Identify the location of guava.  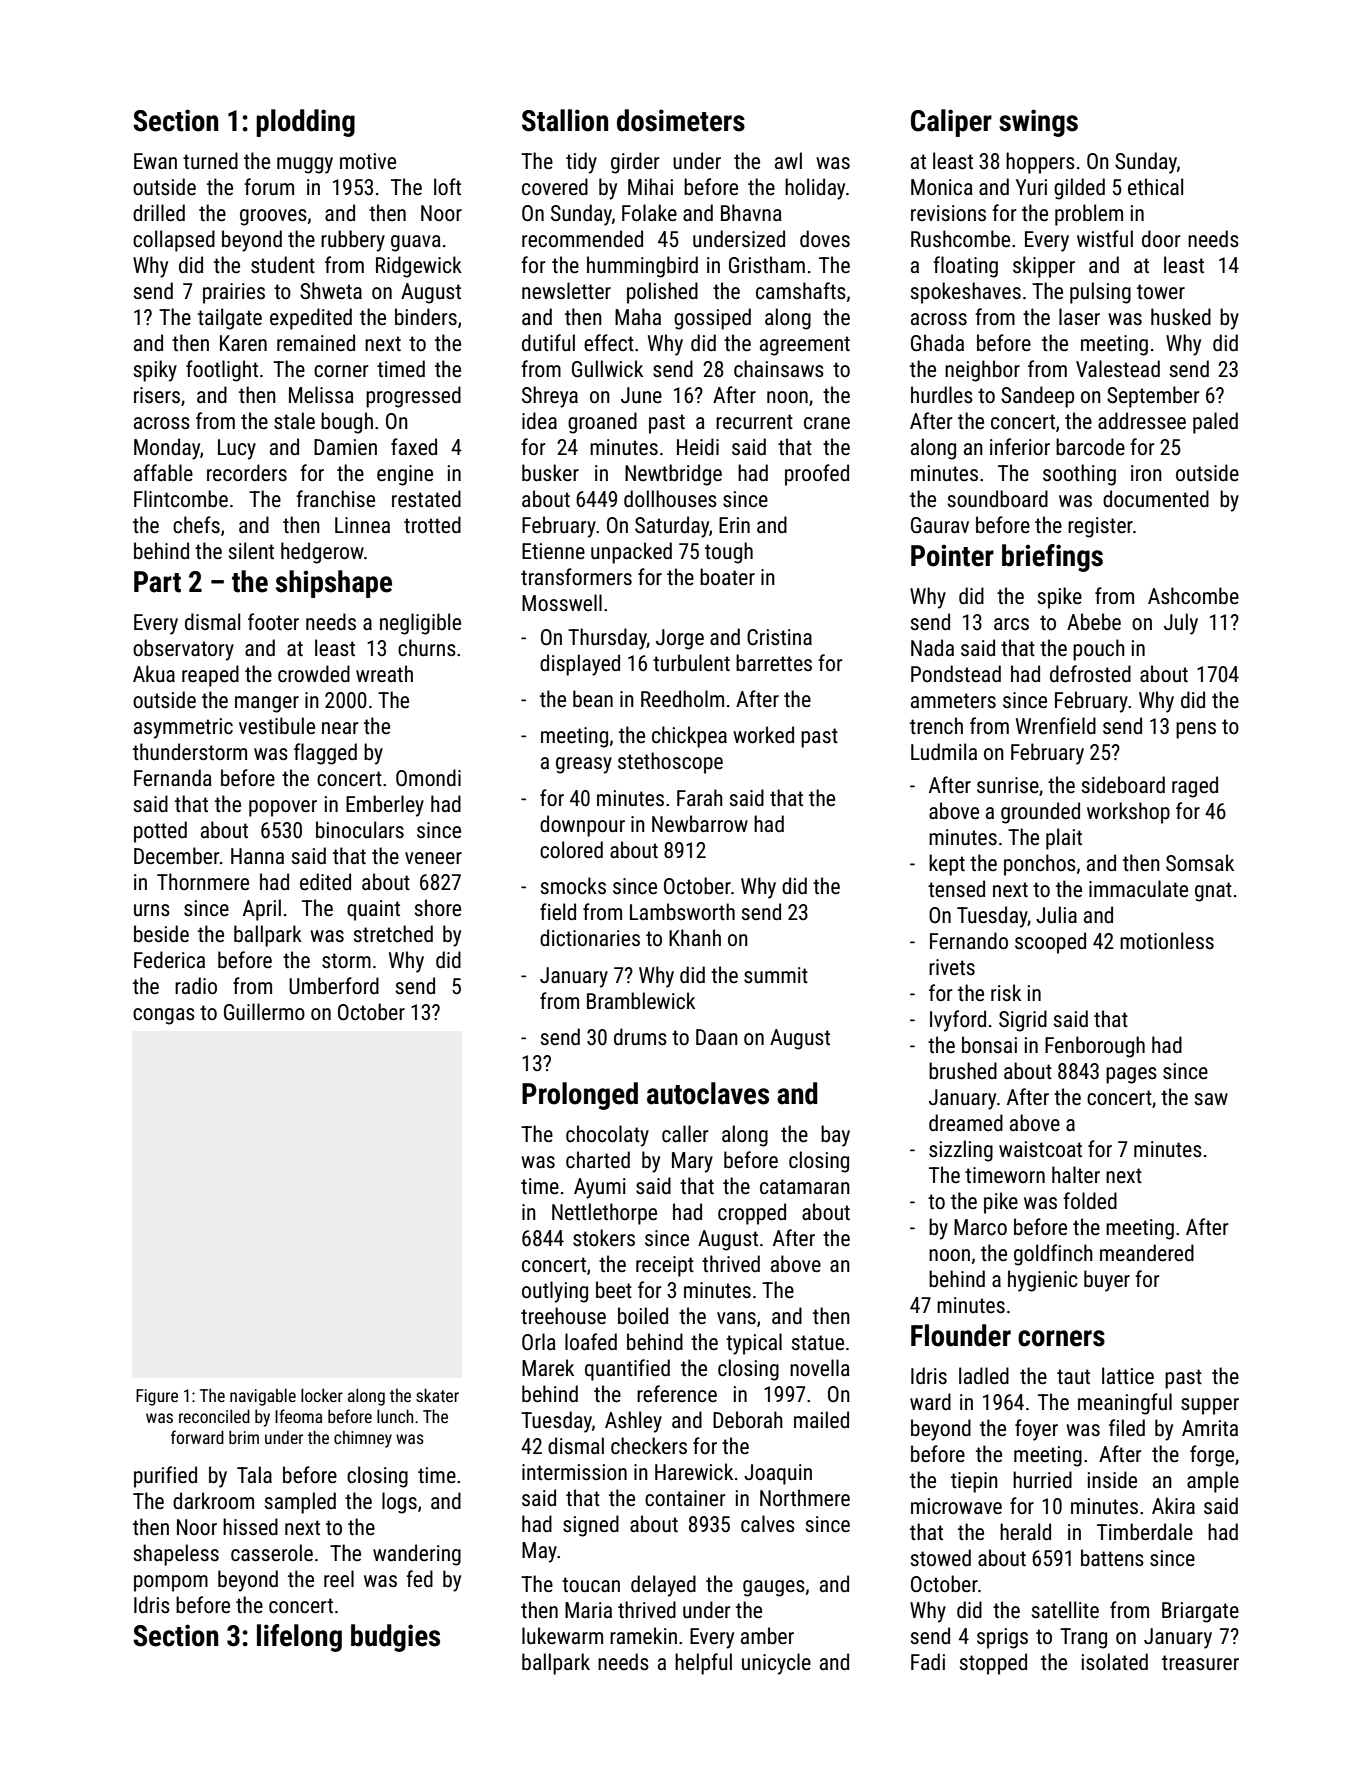
(416, 243).
